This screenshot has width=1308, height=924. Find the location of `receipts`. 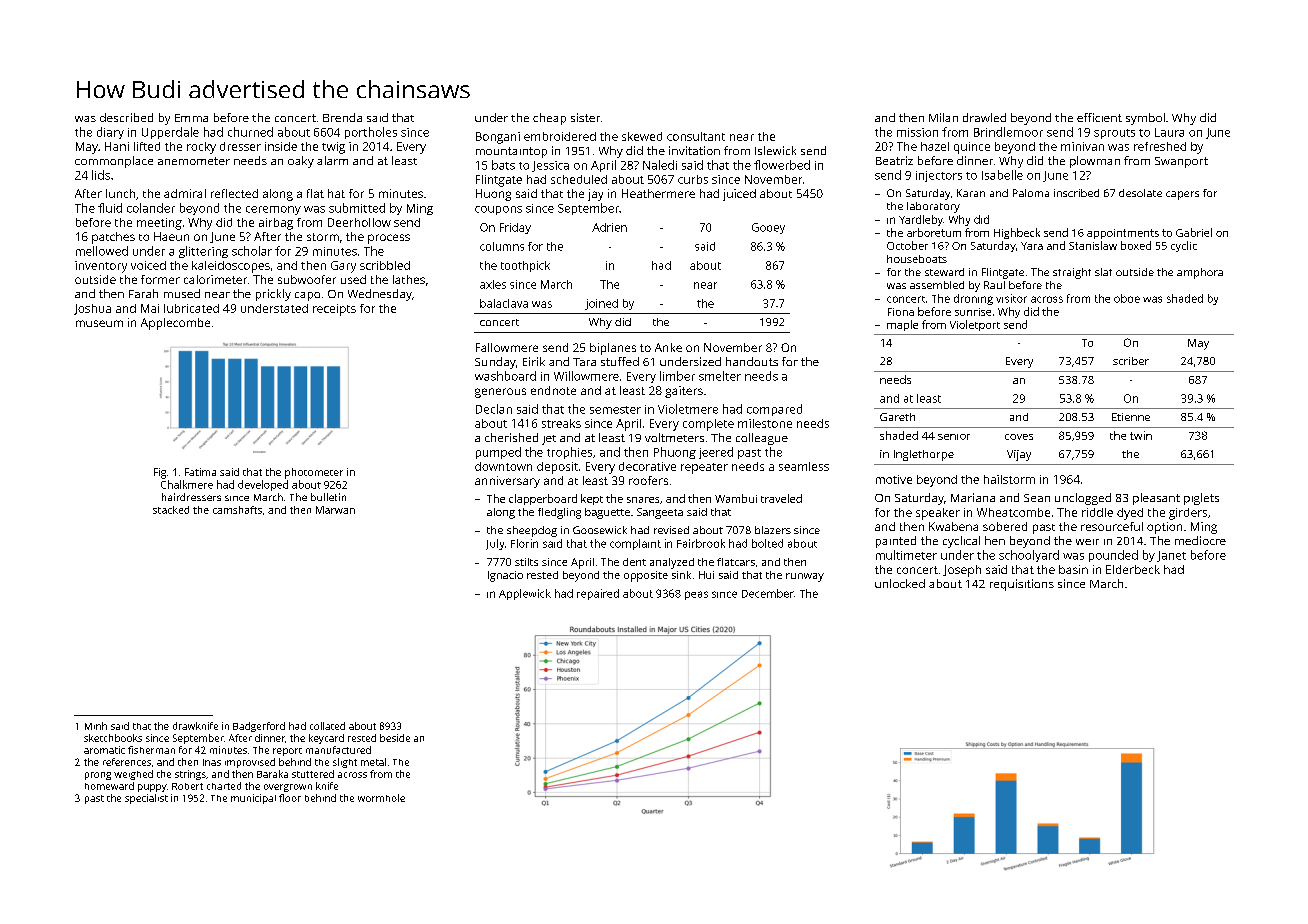

receipts is located at coordinates (334, 310).
